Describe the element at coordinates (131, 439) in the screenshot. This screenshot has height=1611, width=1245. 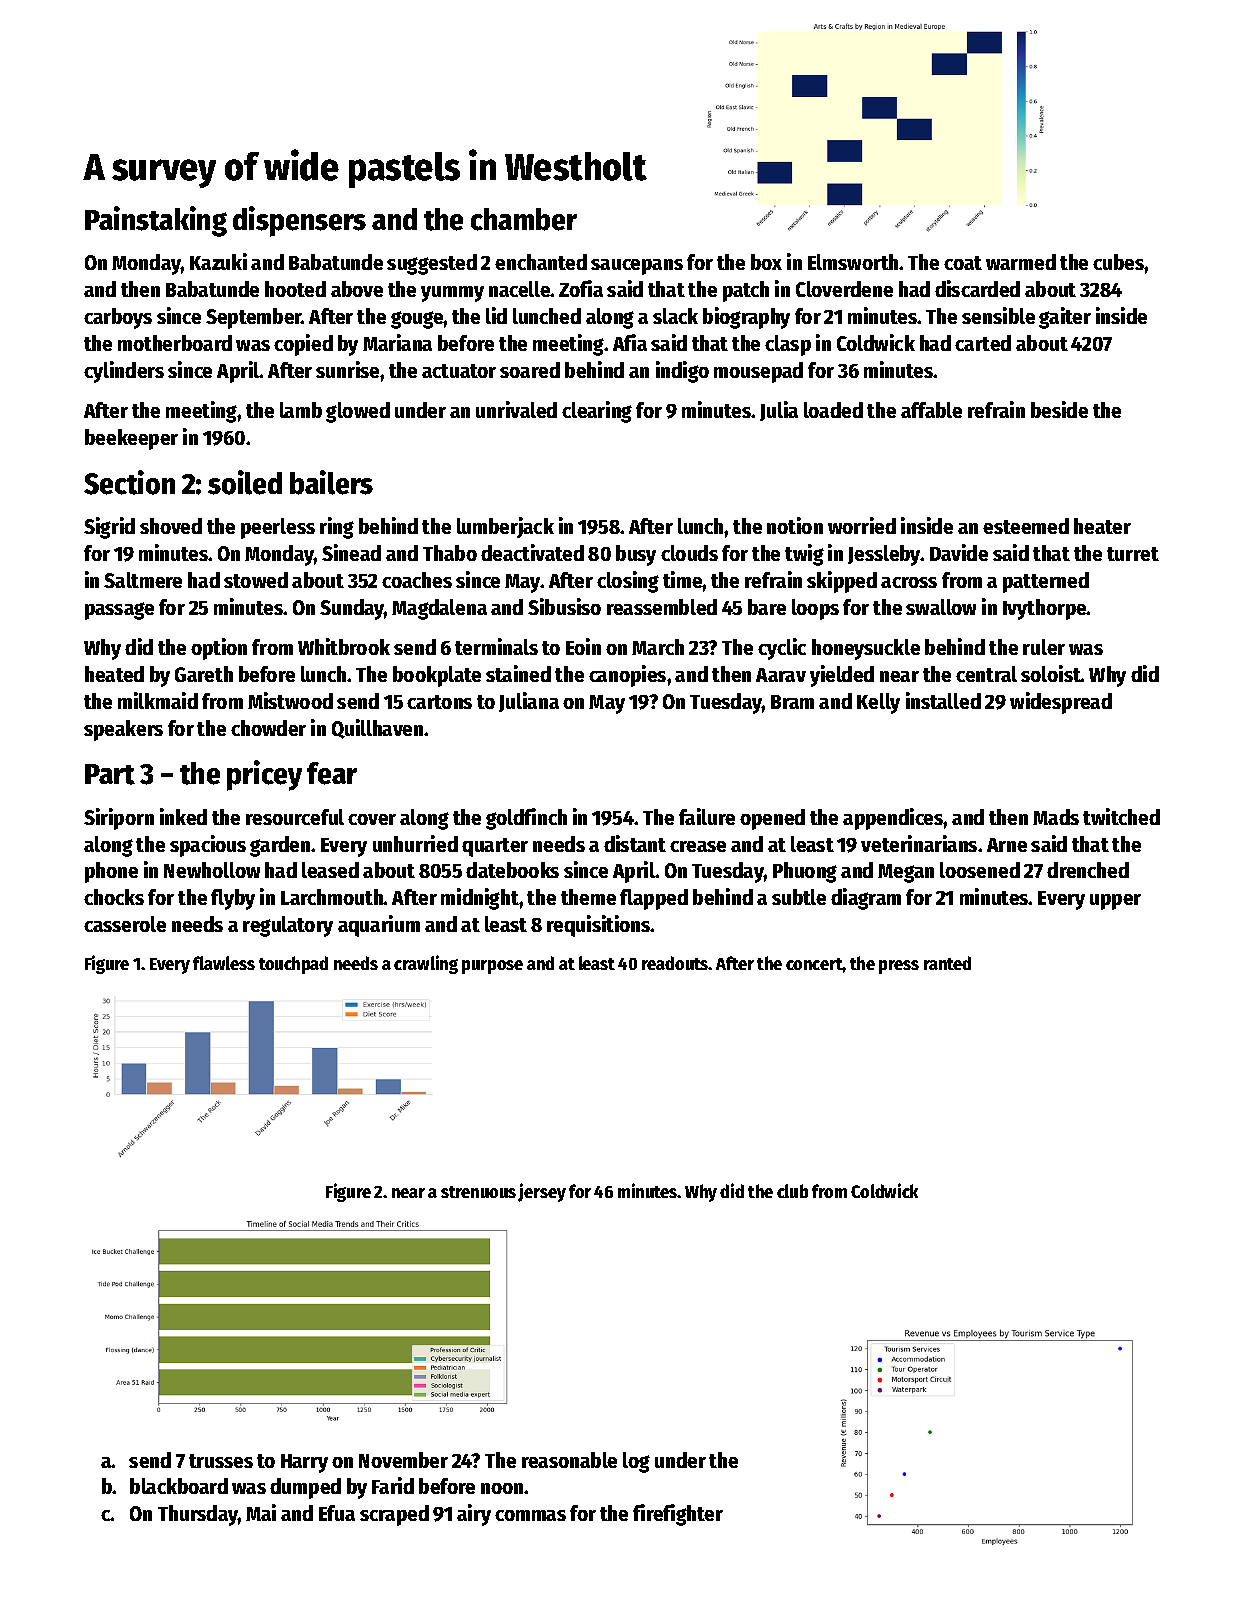
I see `beekeeper` at that location.
